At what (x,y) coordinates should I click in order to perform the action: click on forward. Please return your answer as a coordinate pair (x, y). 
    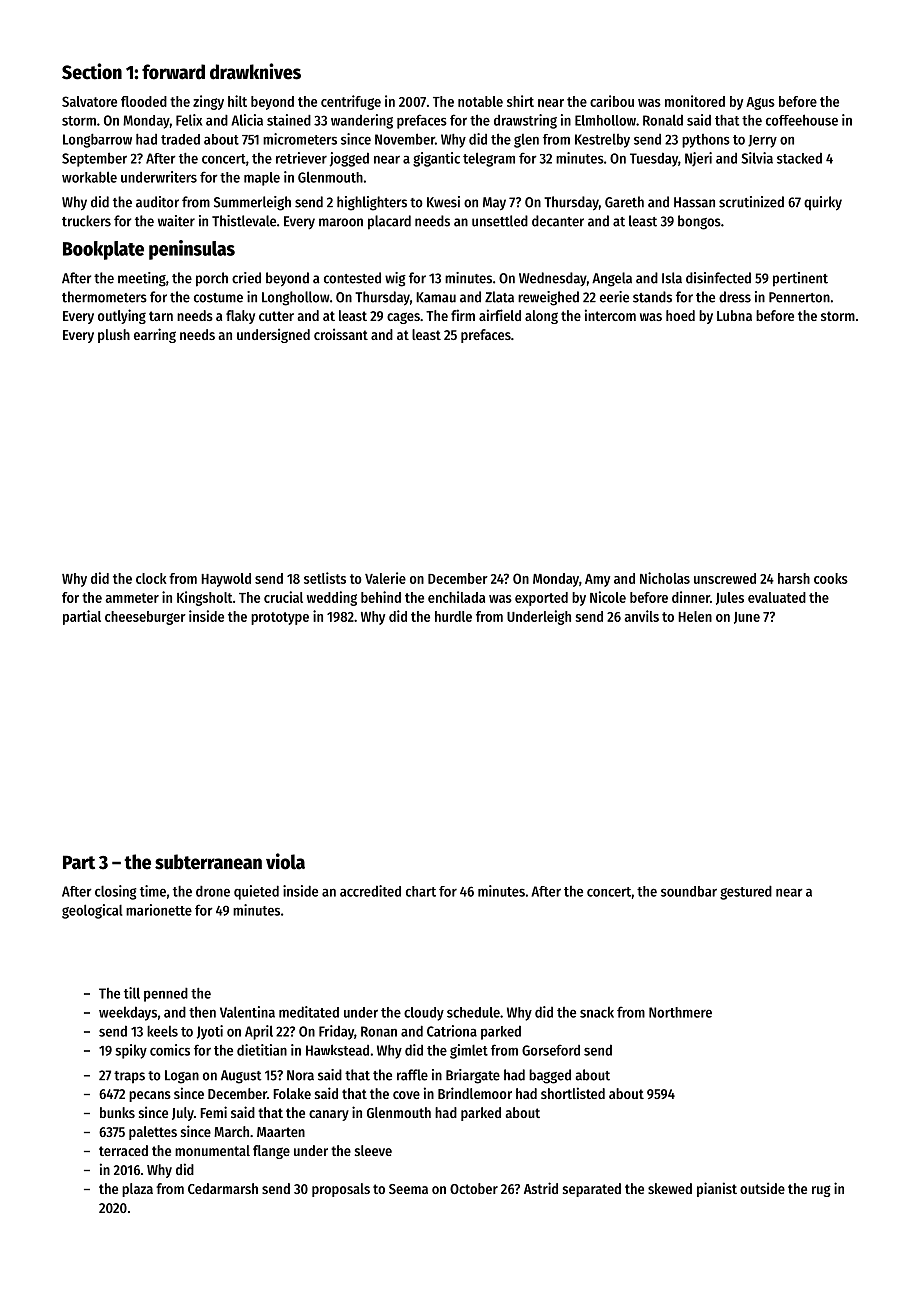
    Looking at the image, I should click on (173, 72).
